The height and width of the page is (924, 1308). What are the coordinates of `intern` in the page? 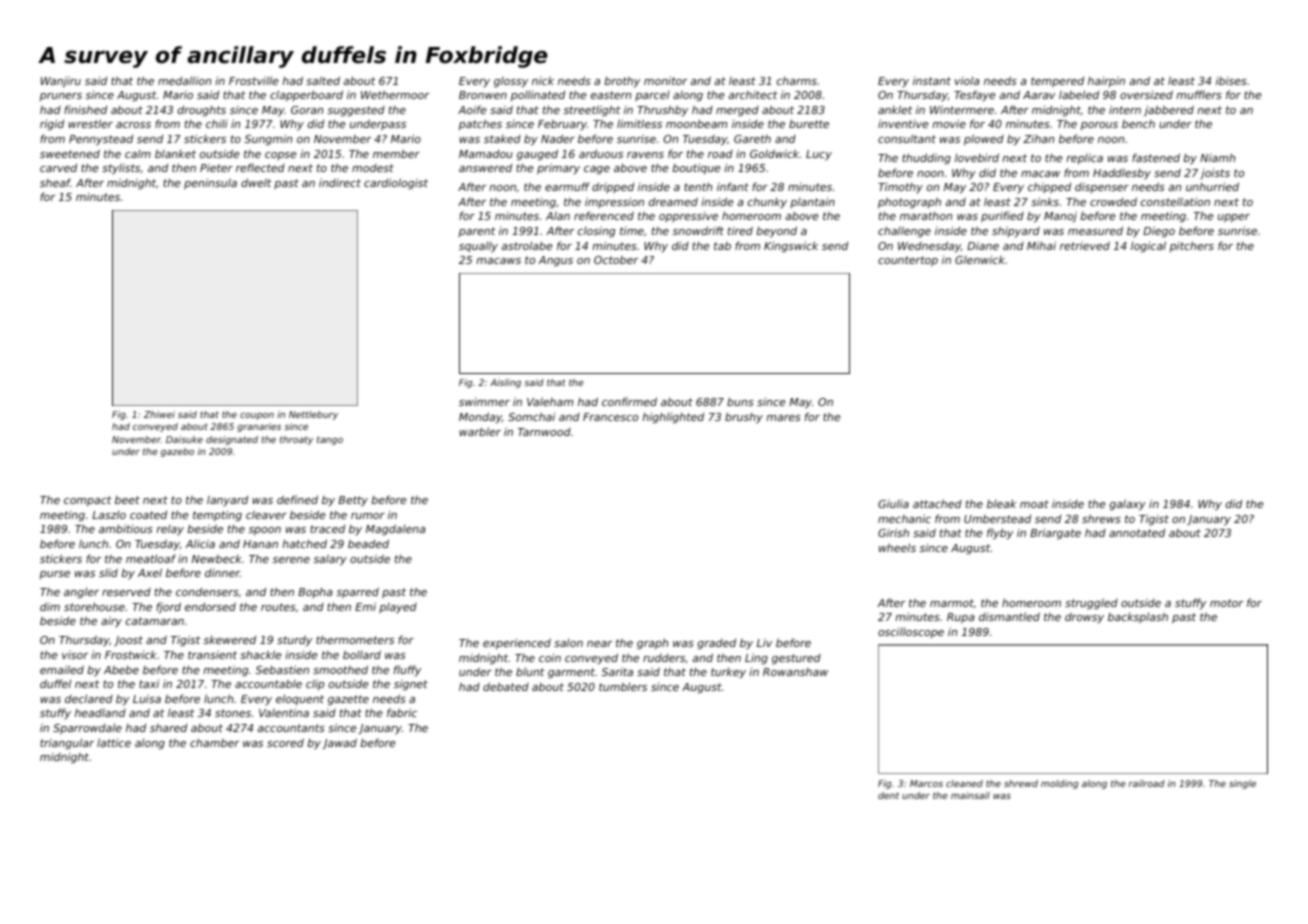 It's located at (1125, 109).
